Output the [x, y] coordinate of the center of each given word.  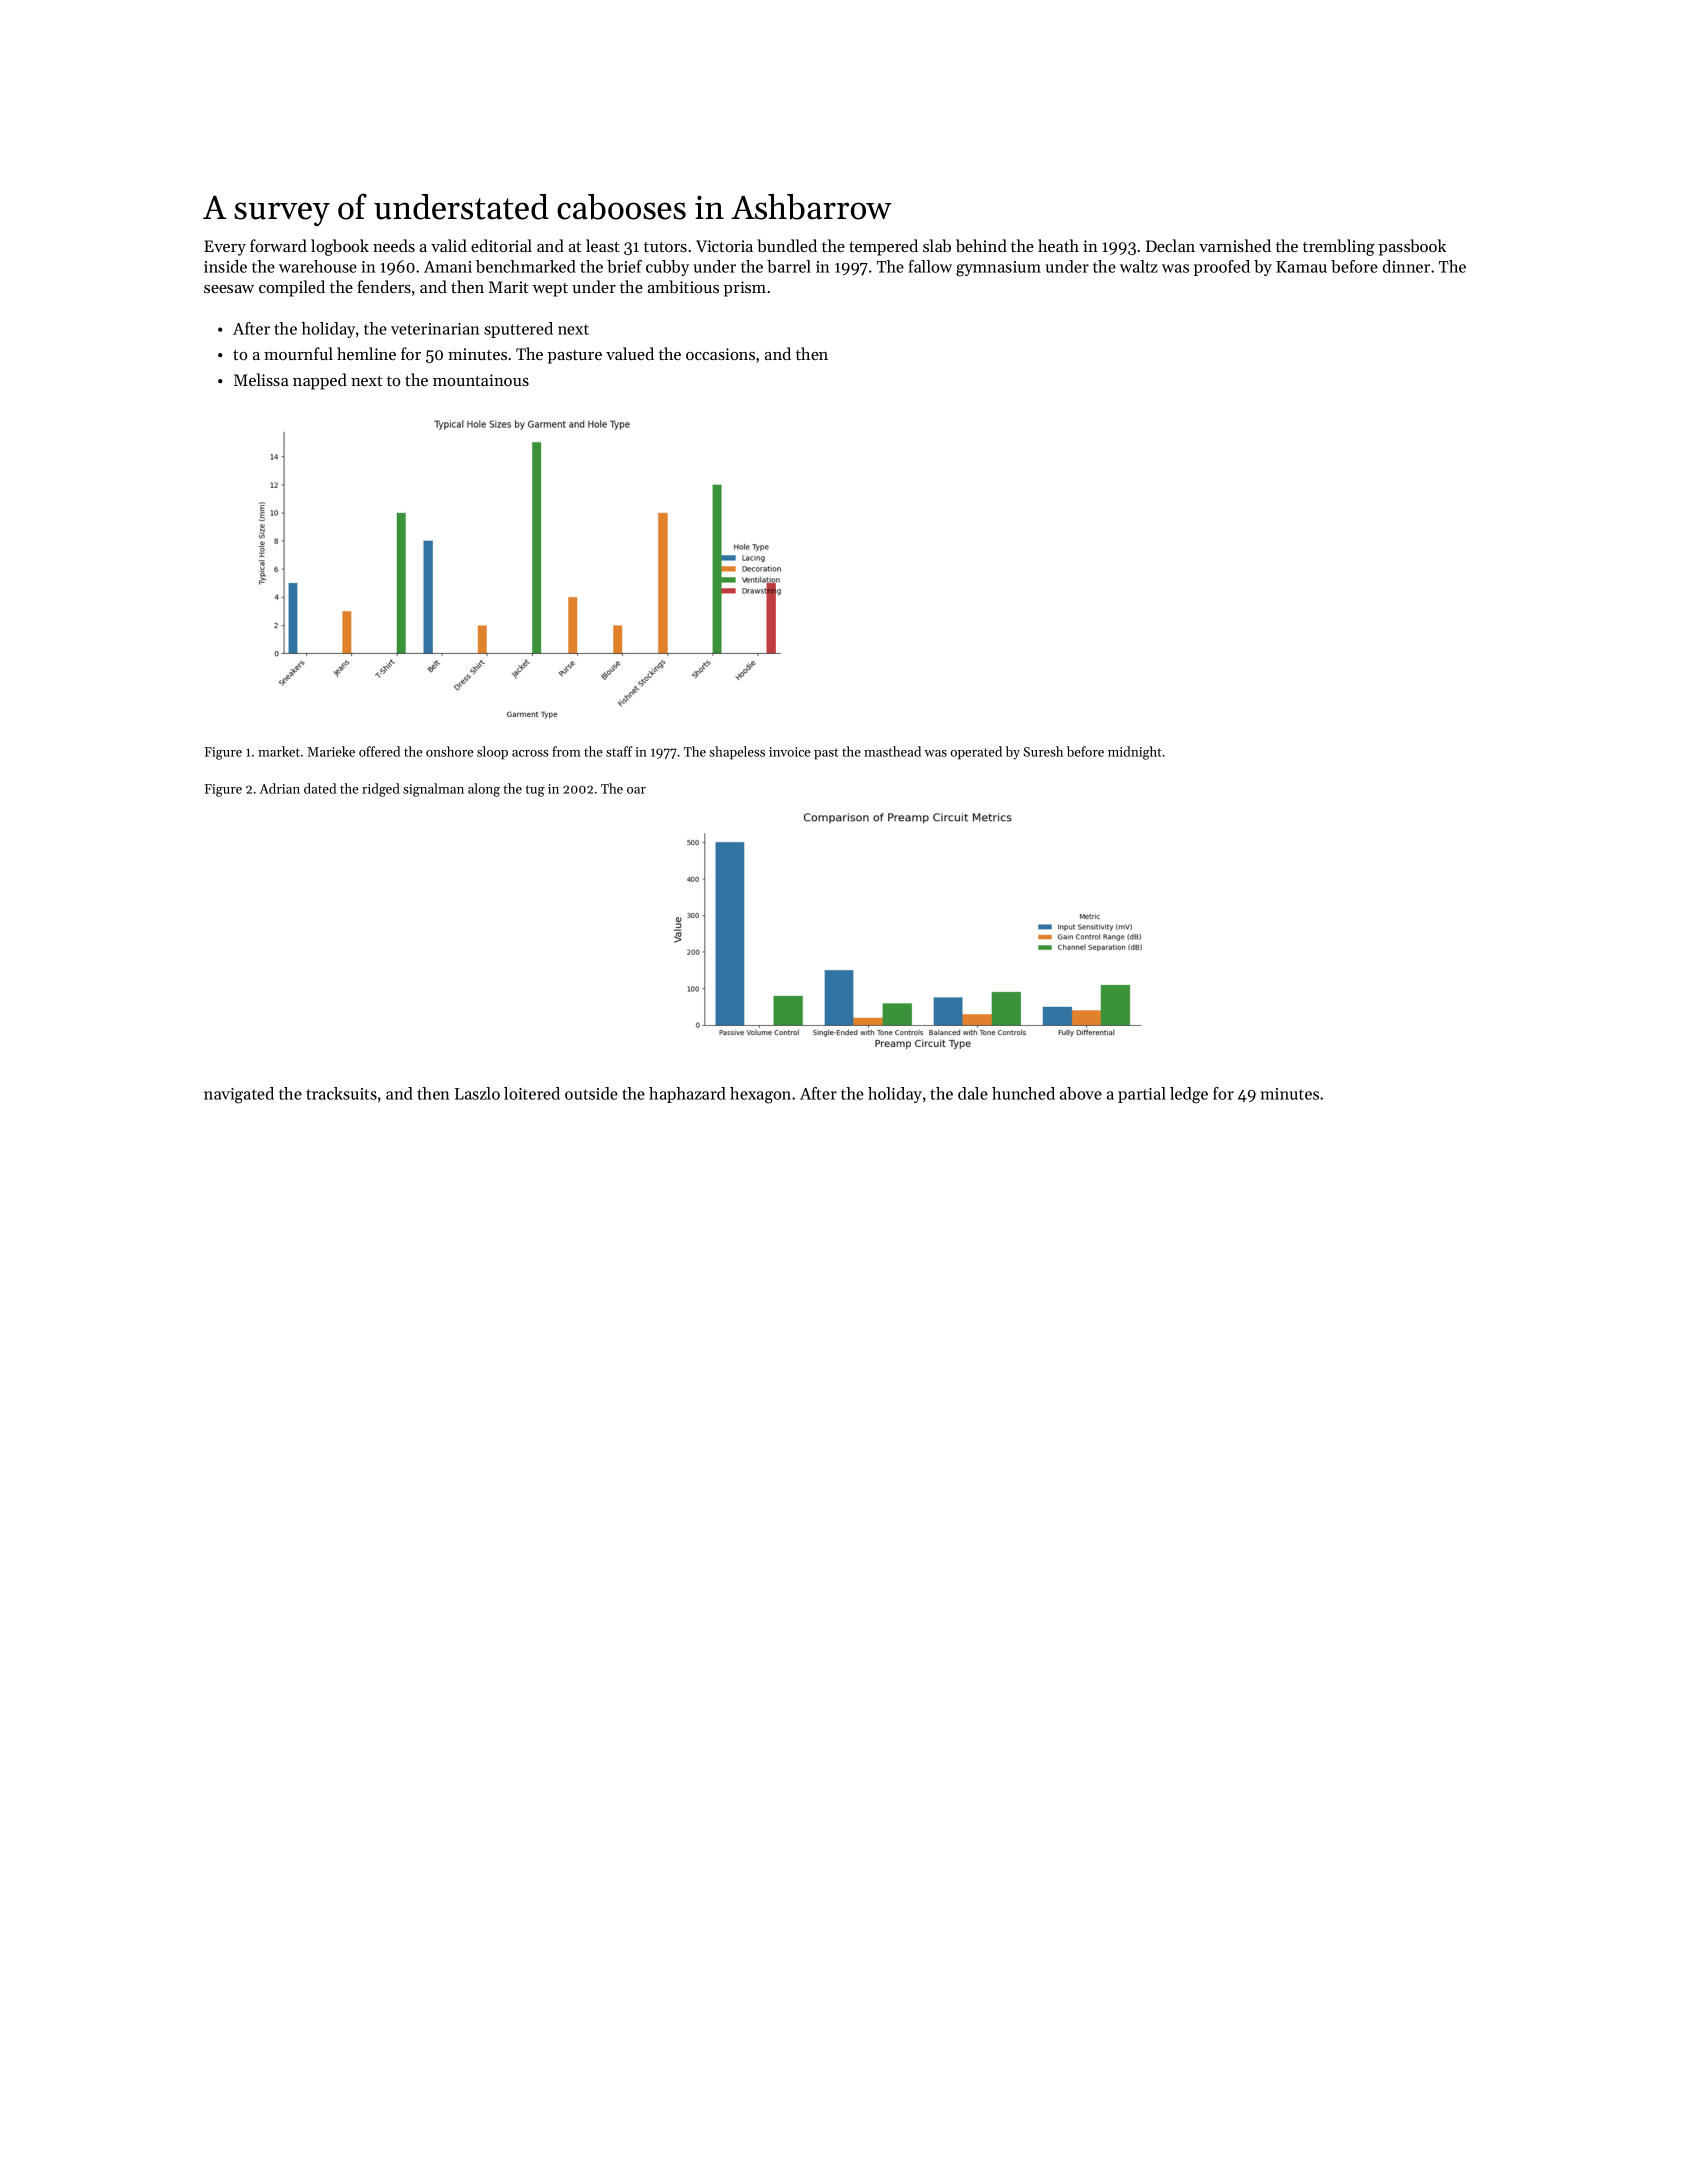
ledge [1189, 1095]
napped [320, 381]
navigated [239, 1095]
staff [619, 751]
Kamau [1301, 267]
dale [973, 1093]
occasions [720, 354]
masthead [892, 751]
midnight [1135, 753]
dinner [1406, 266]
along [484, 790]
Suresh [1043, 751]
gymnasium [998, 269]
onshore [449, 751]
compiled [292, 288]
